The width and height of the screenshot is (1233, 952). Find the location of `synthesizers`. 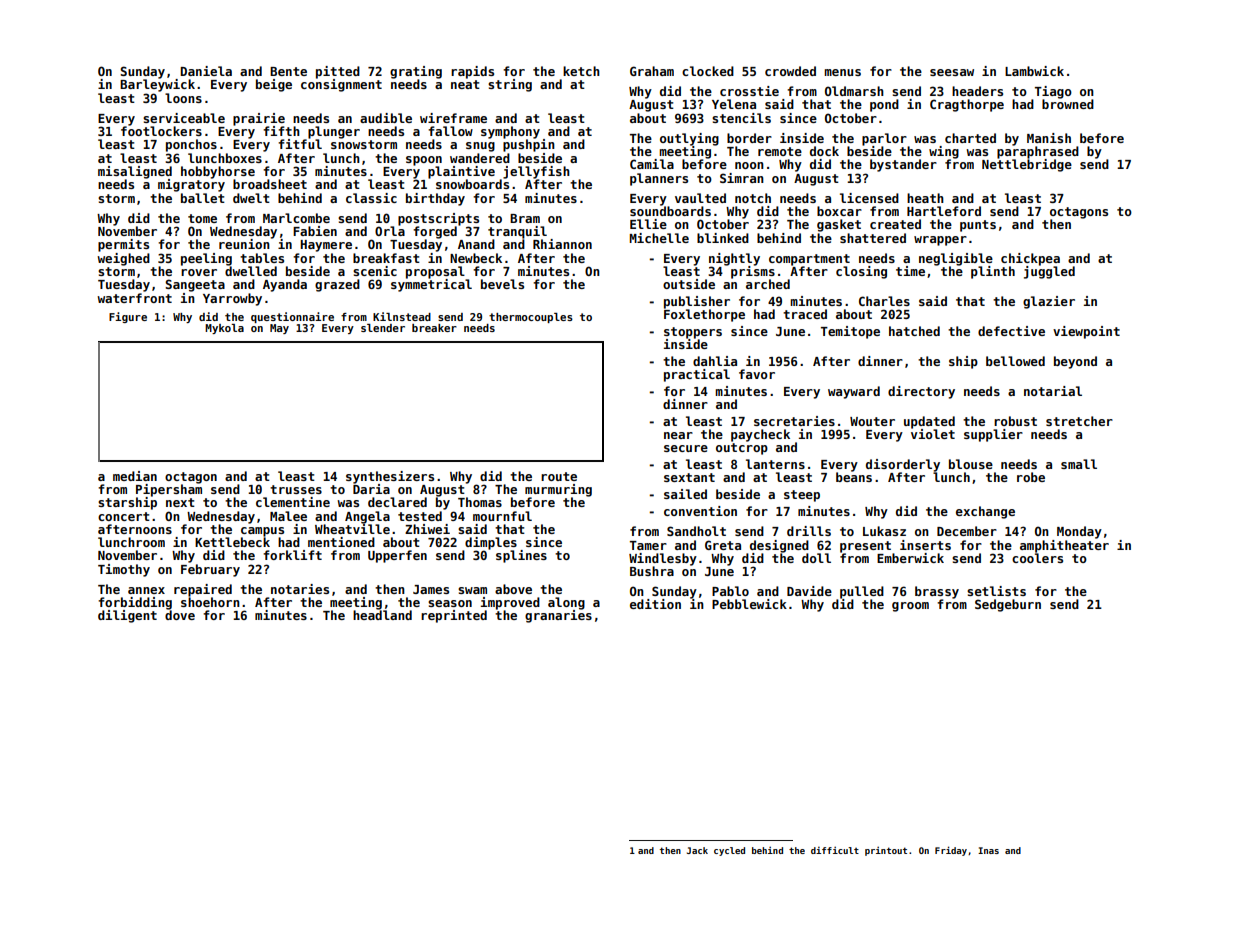

synthesizers is located at coordinates (390, 477).
